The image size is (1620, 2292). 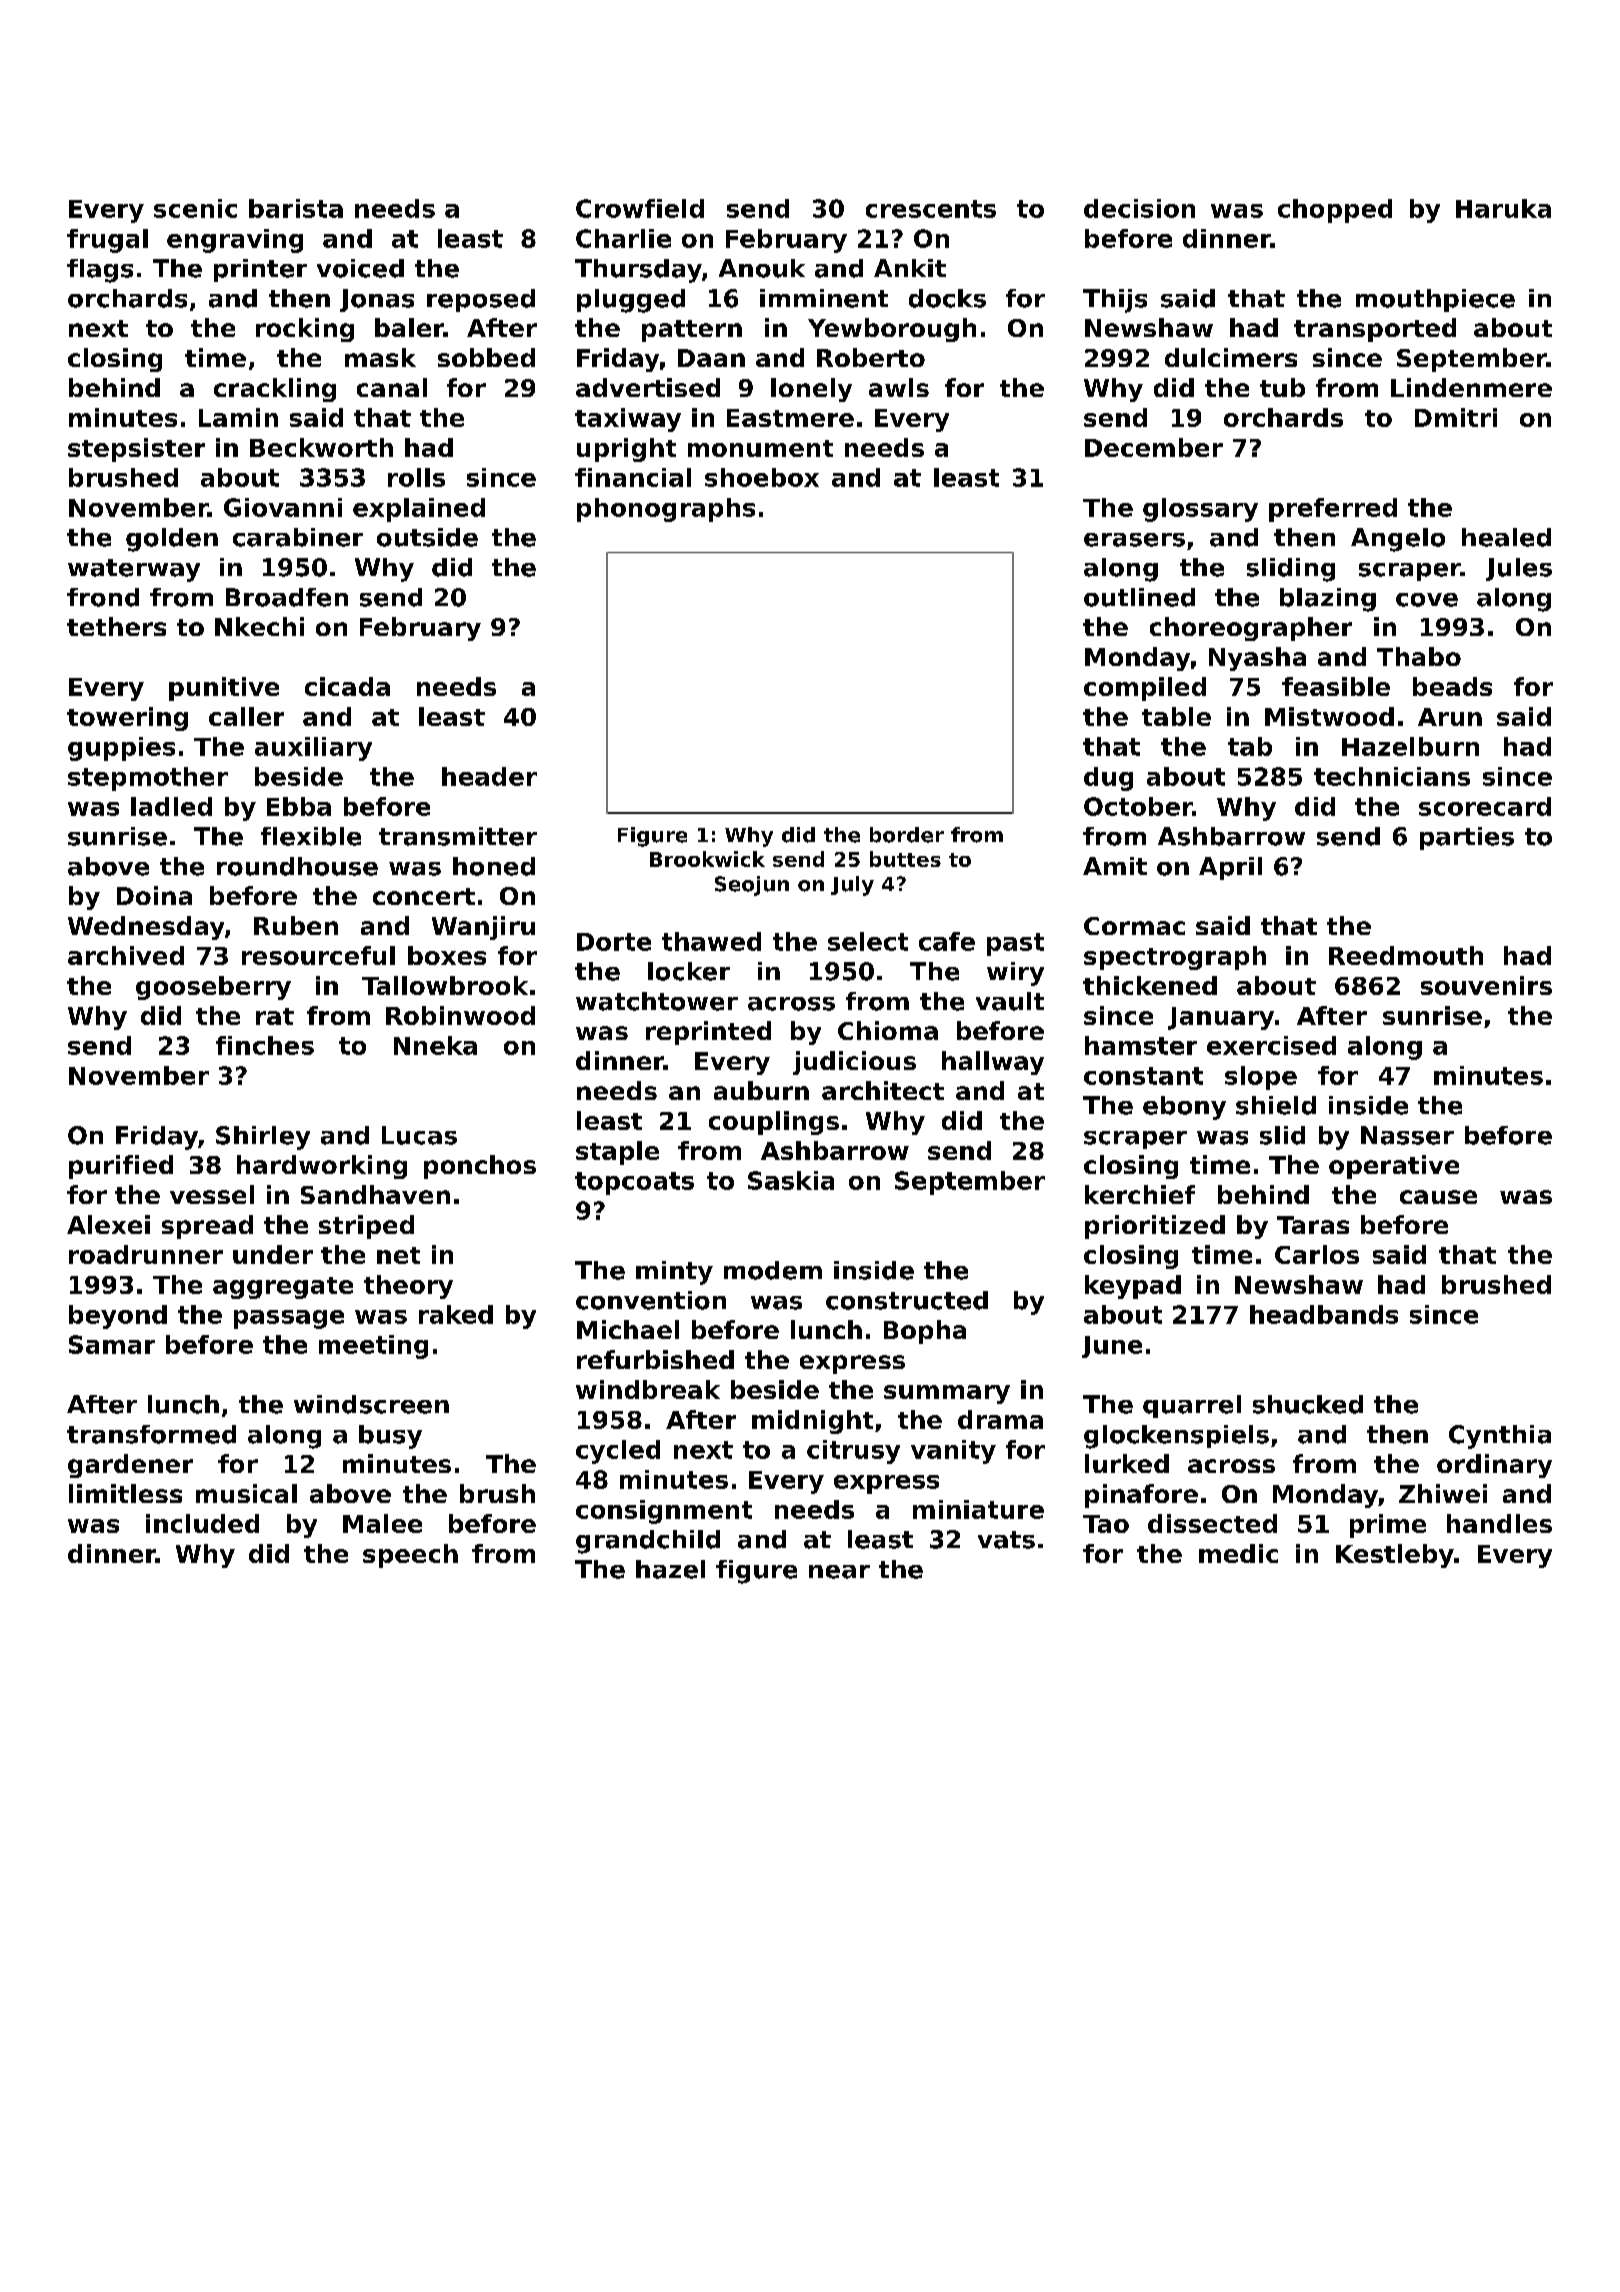 I want to click on Nyasha, so click(x=1257, y=659).
